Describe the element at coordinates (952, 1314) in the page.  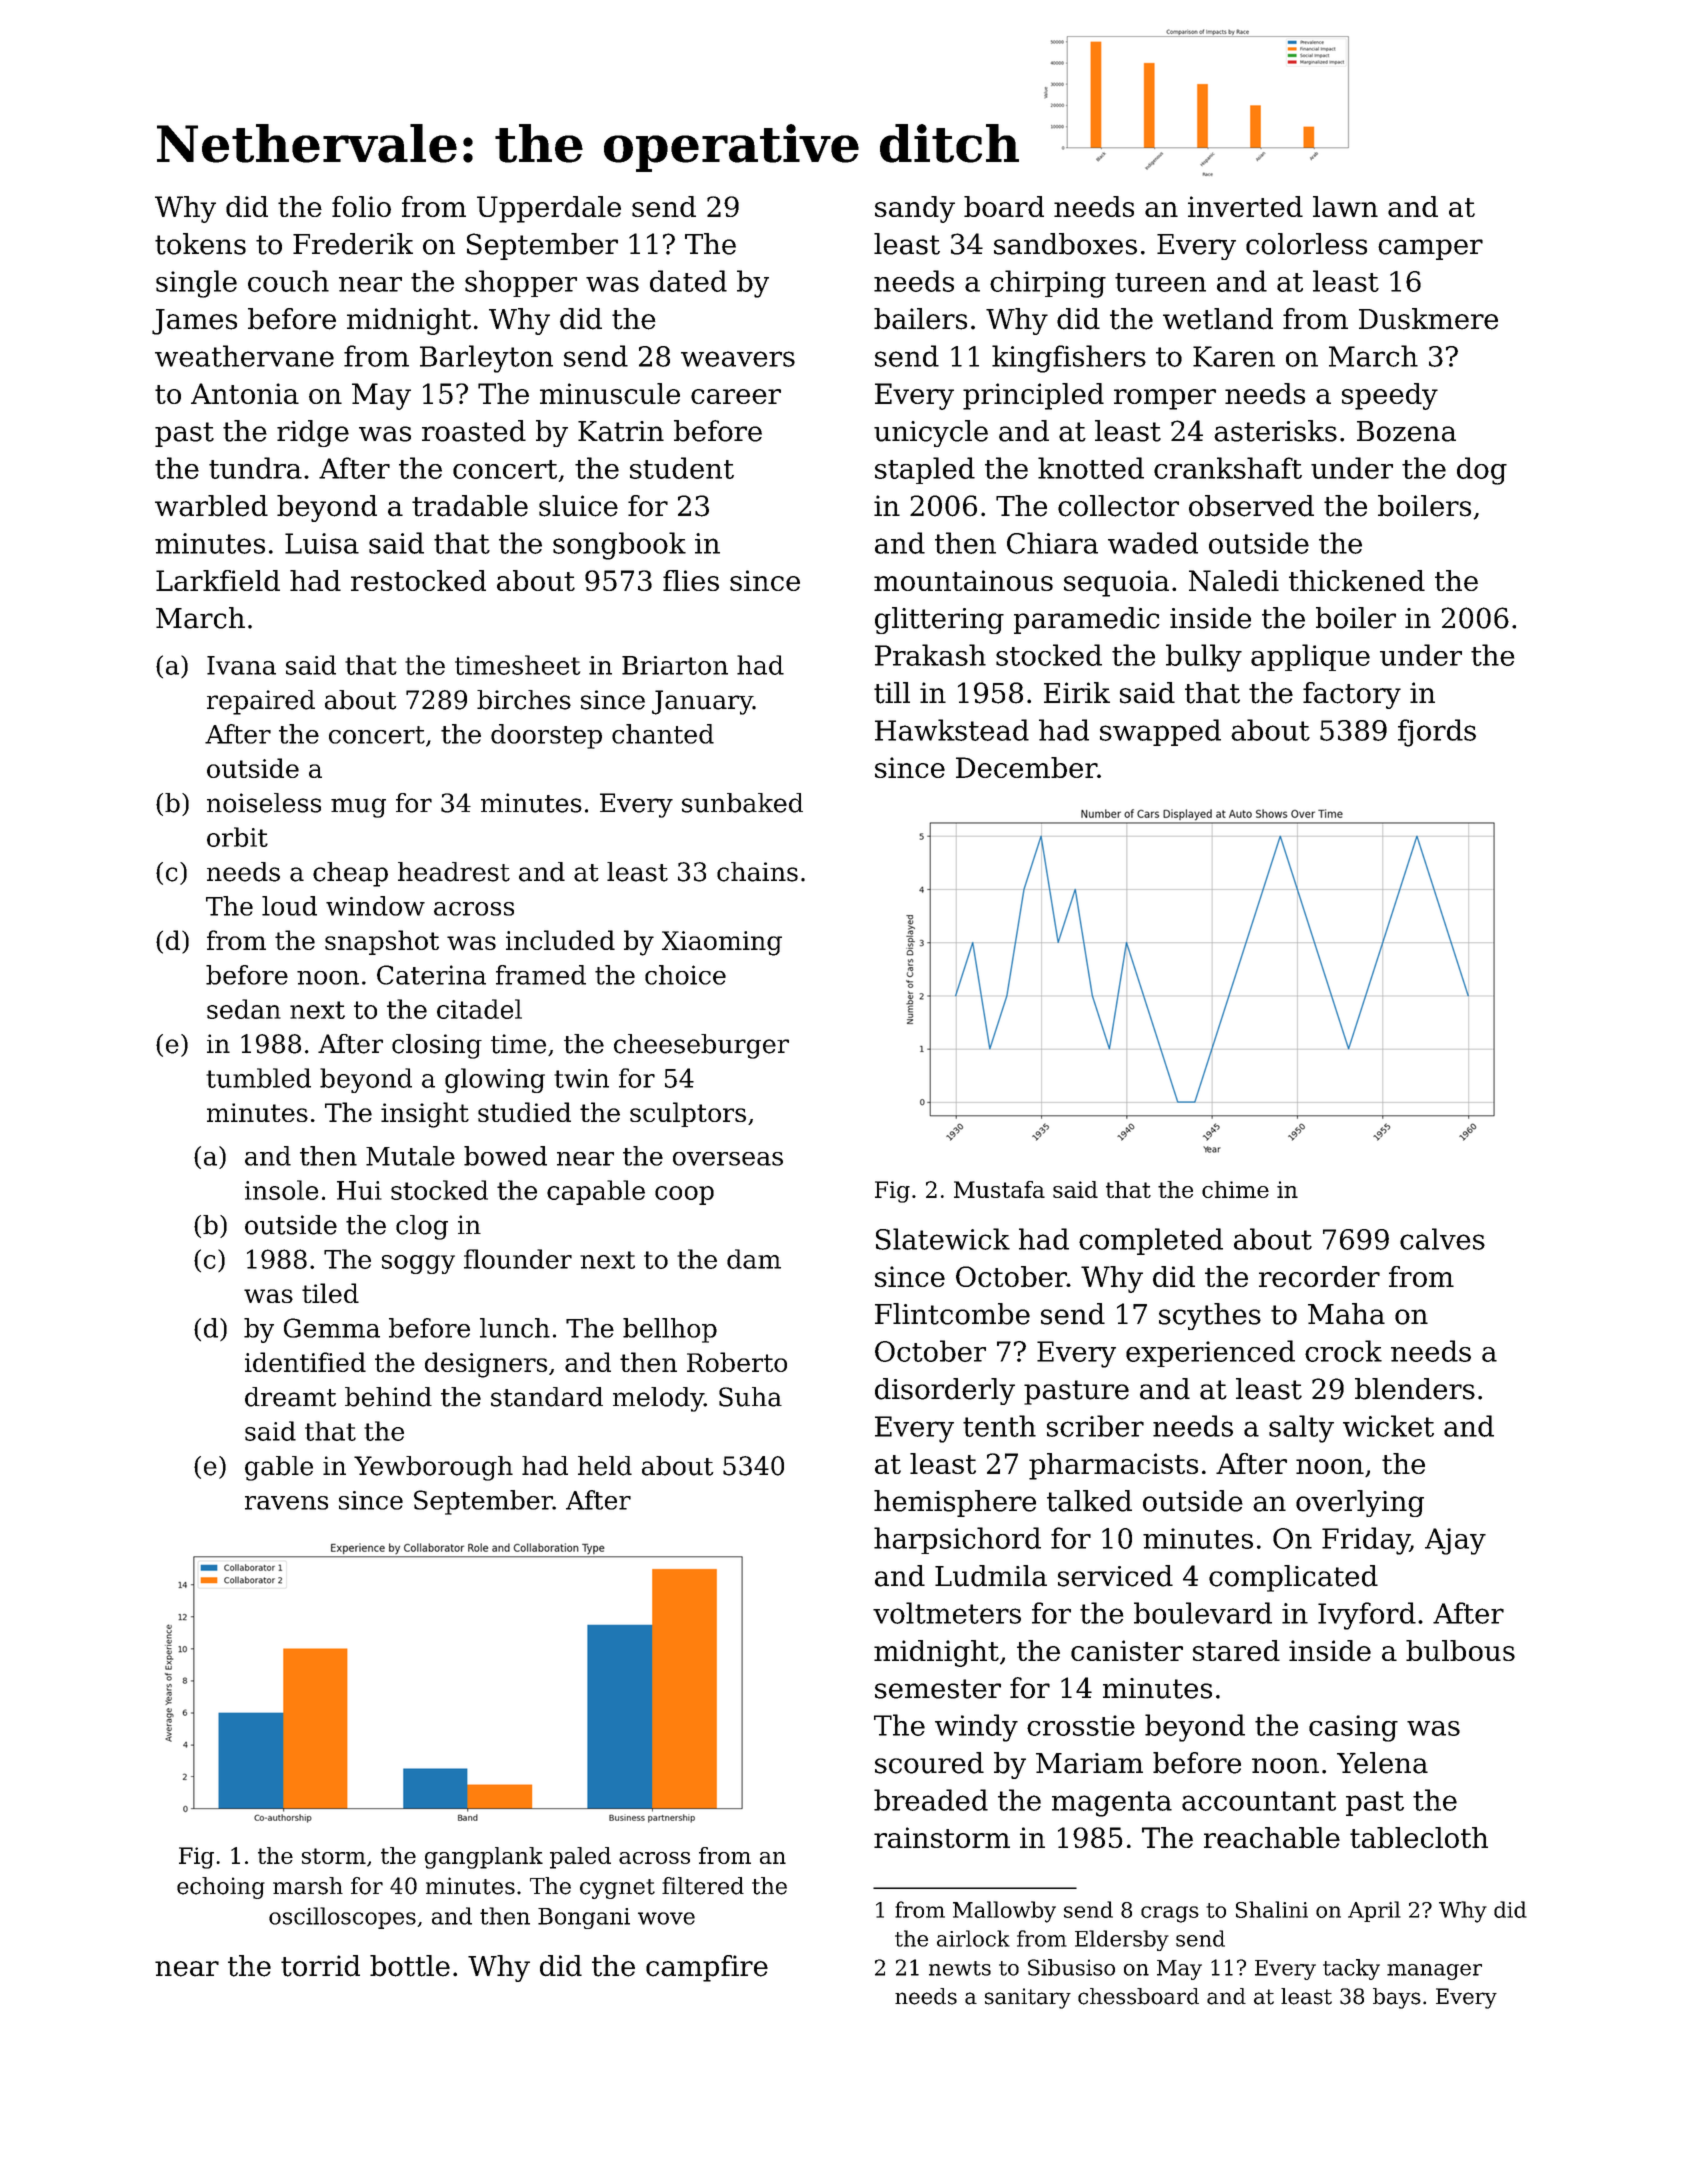
I see `Flintcombe` at that location.
